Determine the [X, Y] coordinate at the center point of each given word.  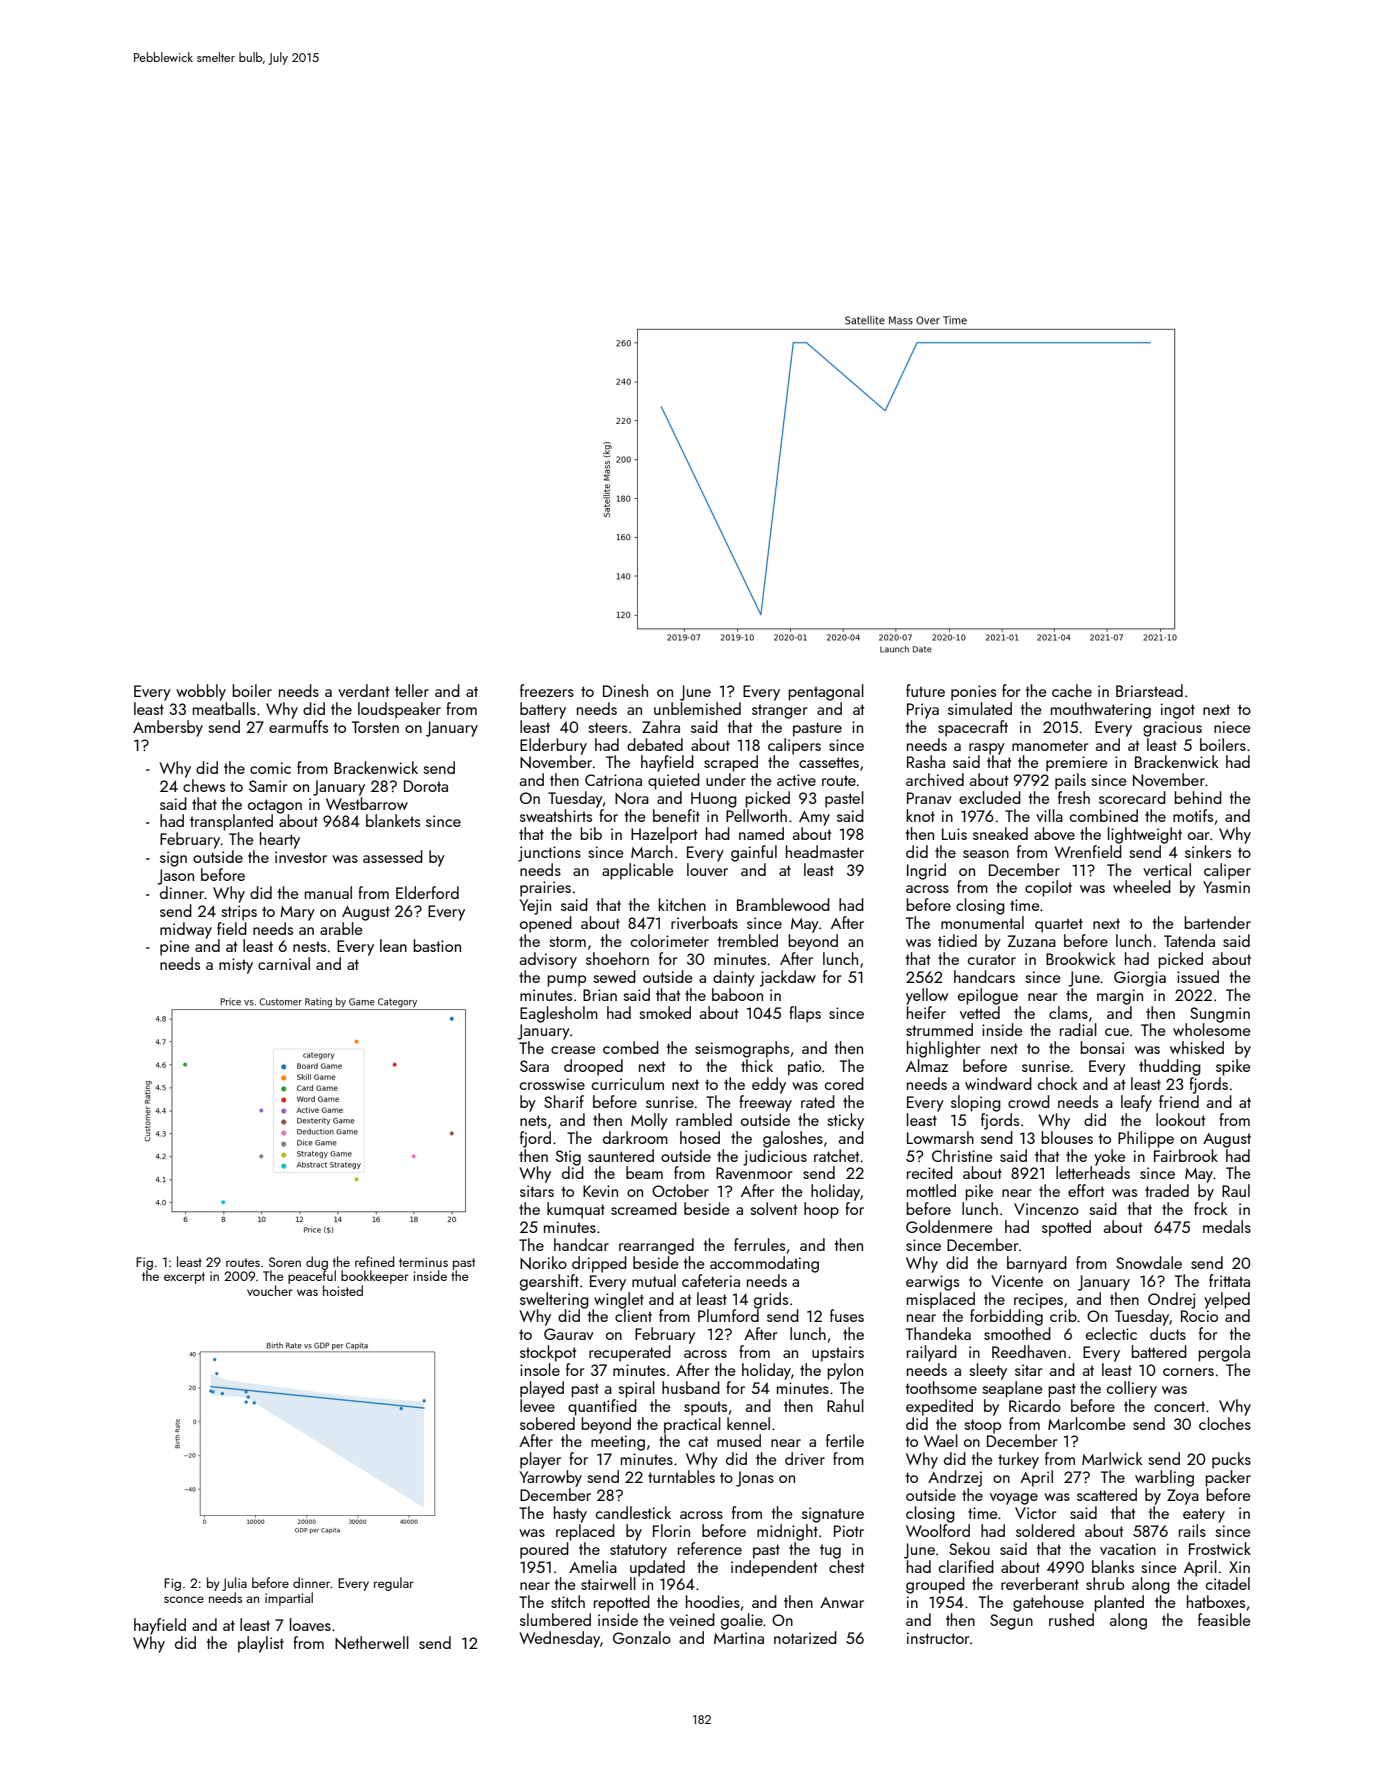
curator [992, 959]
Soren [285, 1262]
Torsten [375, 727]
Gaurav [569, 1334]
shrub [1105, 1583]
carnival [284, 963]
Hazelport [664, 835]
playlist [261, 1644]
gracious [1172, 729]
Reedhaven [1029, 1351]
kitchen [682, 904]
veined [692, 1619]
